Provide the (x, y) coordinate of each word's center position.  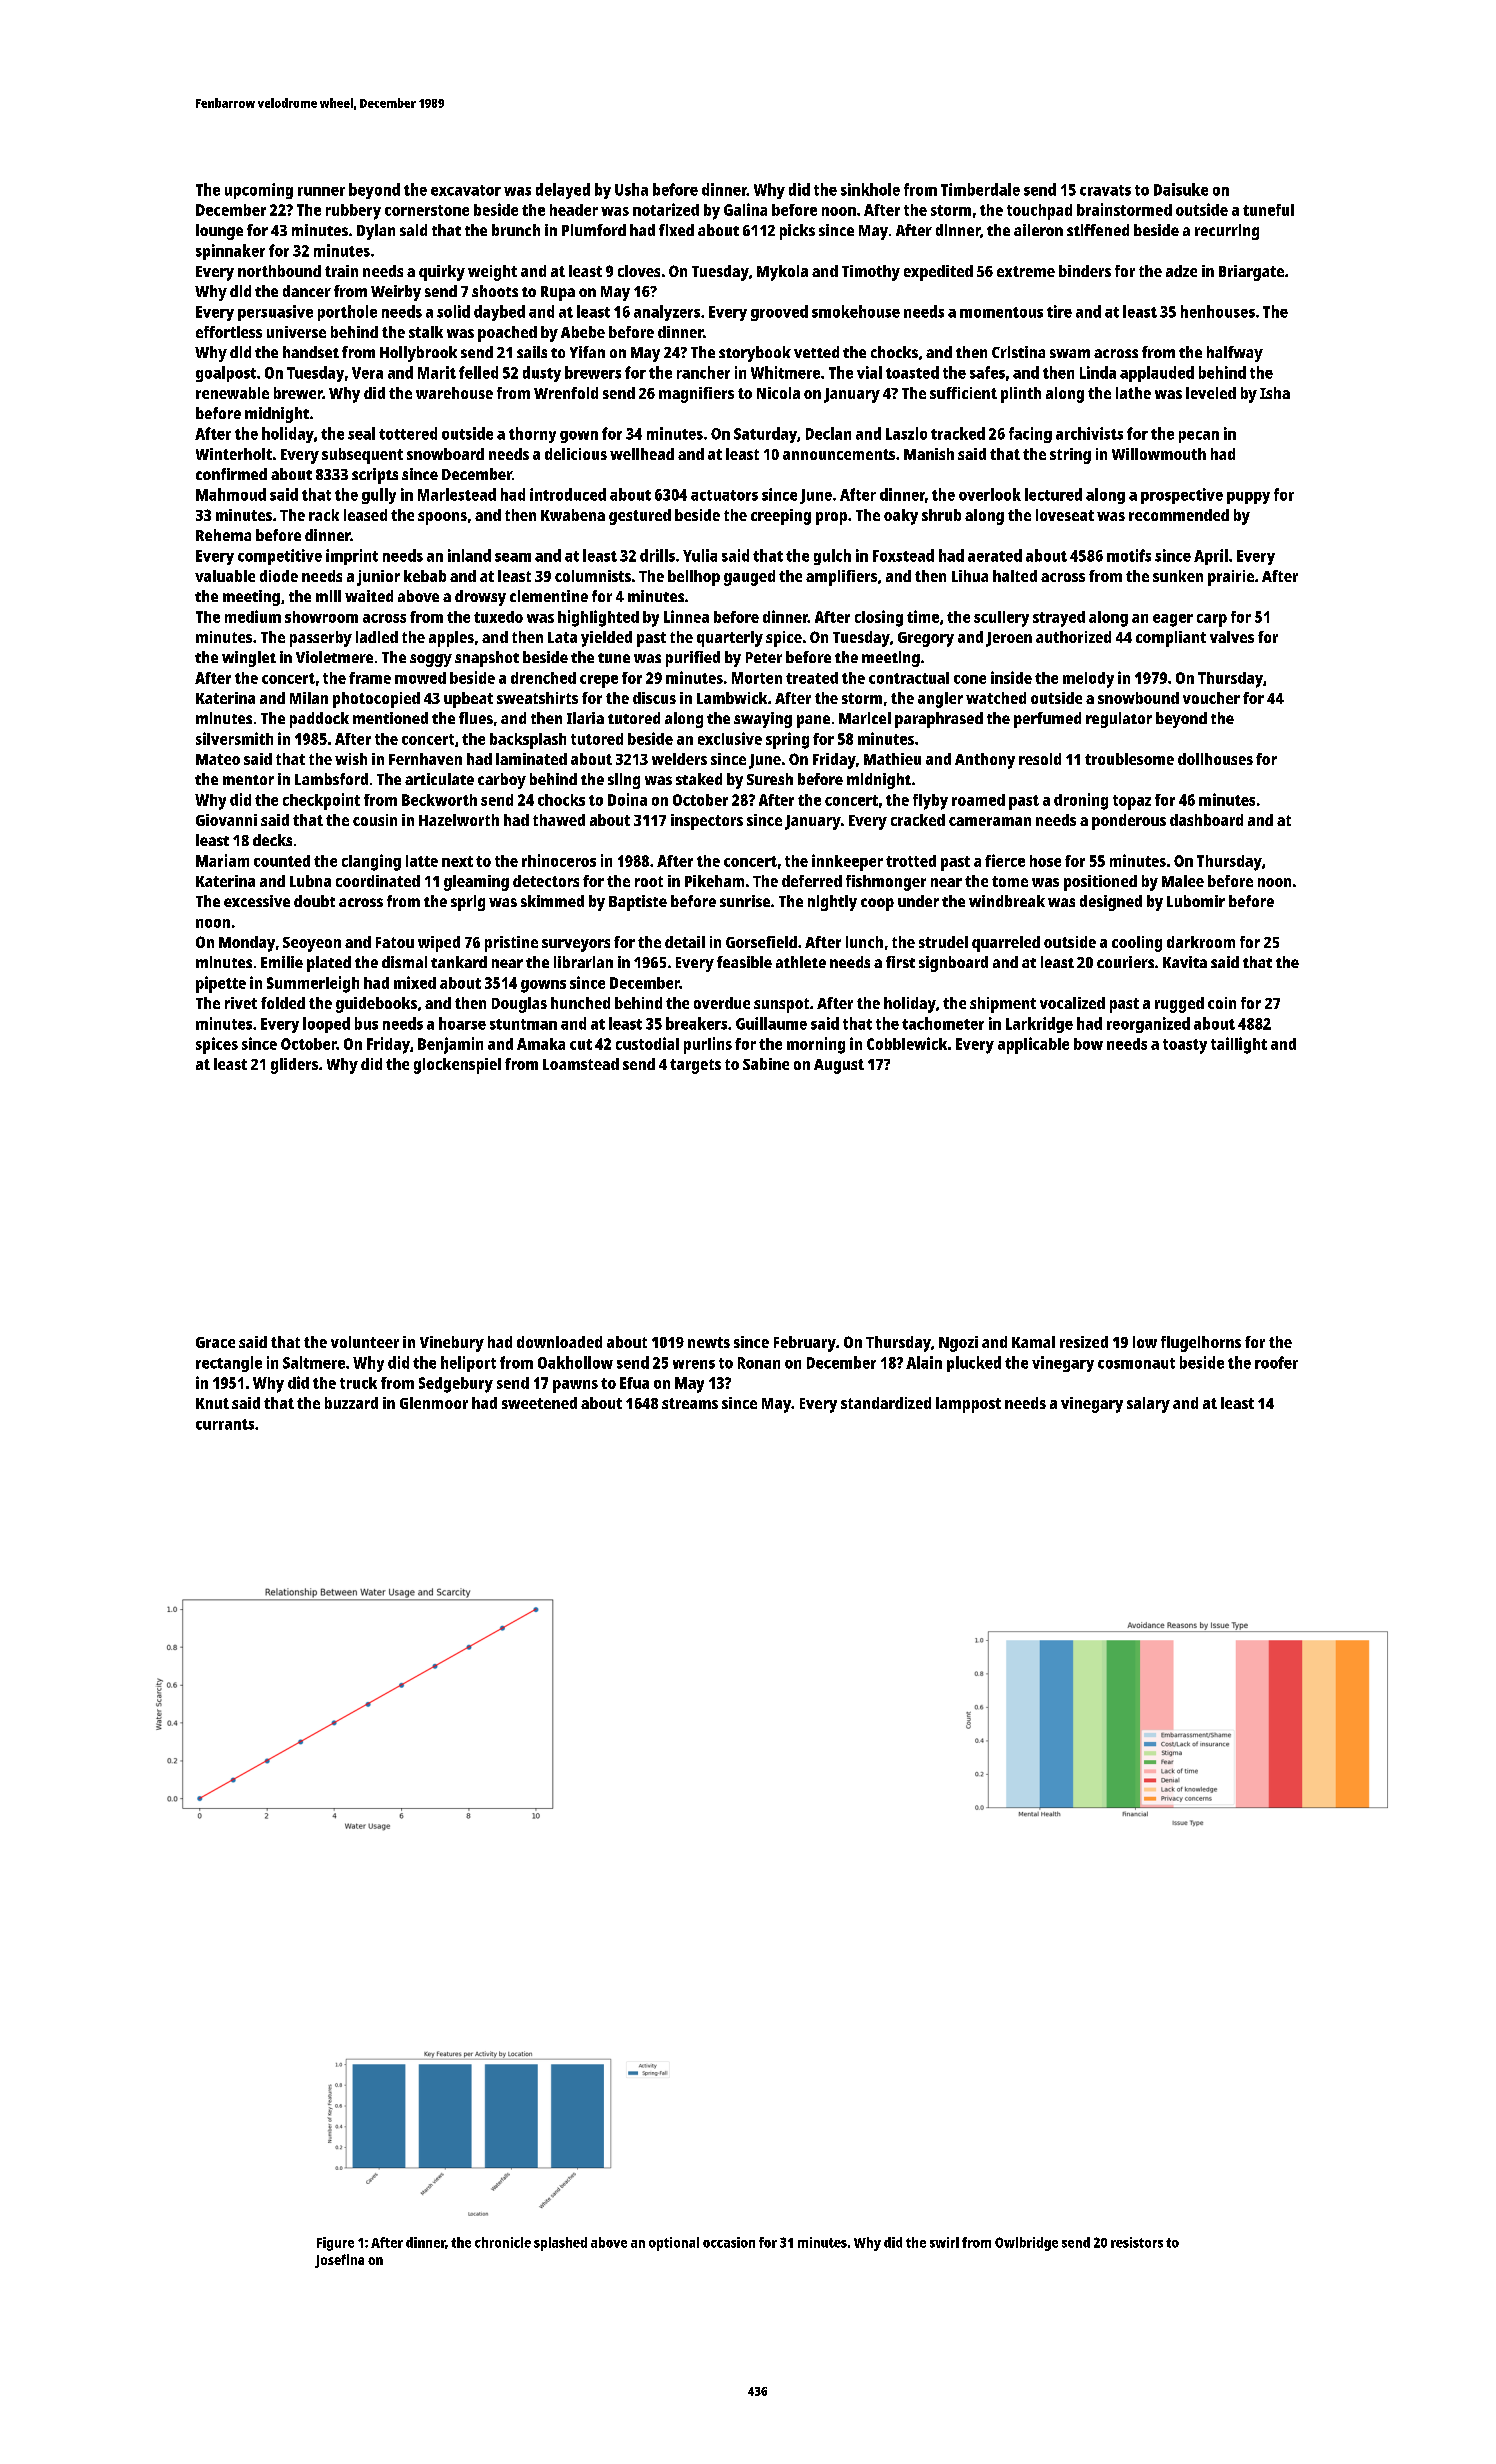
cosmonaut (1136, 1363)
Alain (924, 1362)
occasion (729, 2242)
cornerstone (427, 210)
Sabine (766, 1064)
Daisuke (1181, 189)
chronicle (503, 2242)
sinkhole (870, 189)
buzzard (351, 1403)
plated (329, 964)
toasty (1185, 1046)
